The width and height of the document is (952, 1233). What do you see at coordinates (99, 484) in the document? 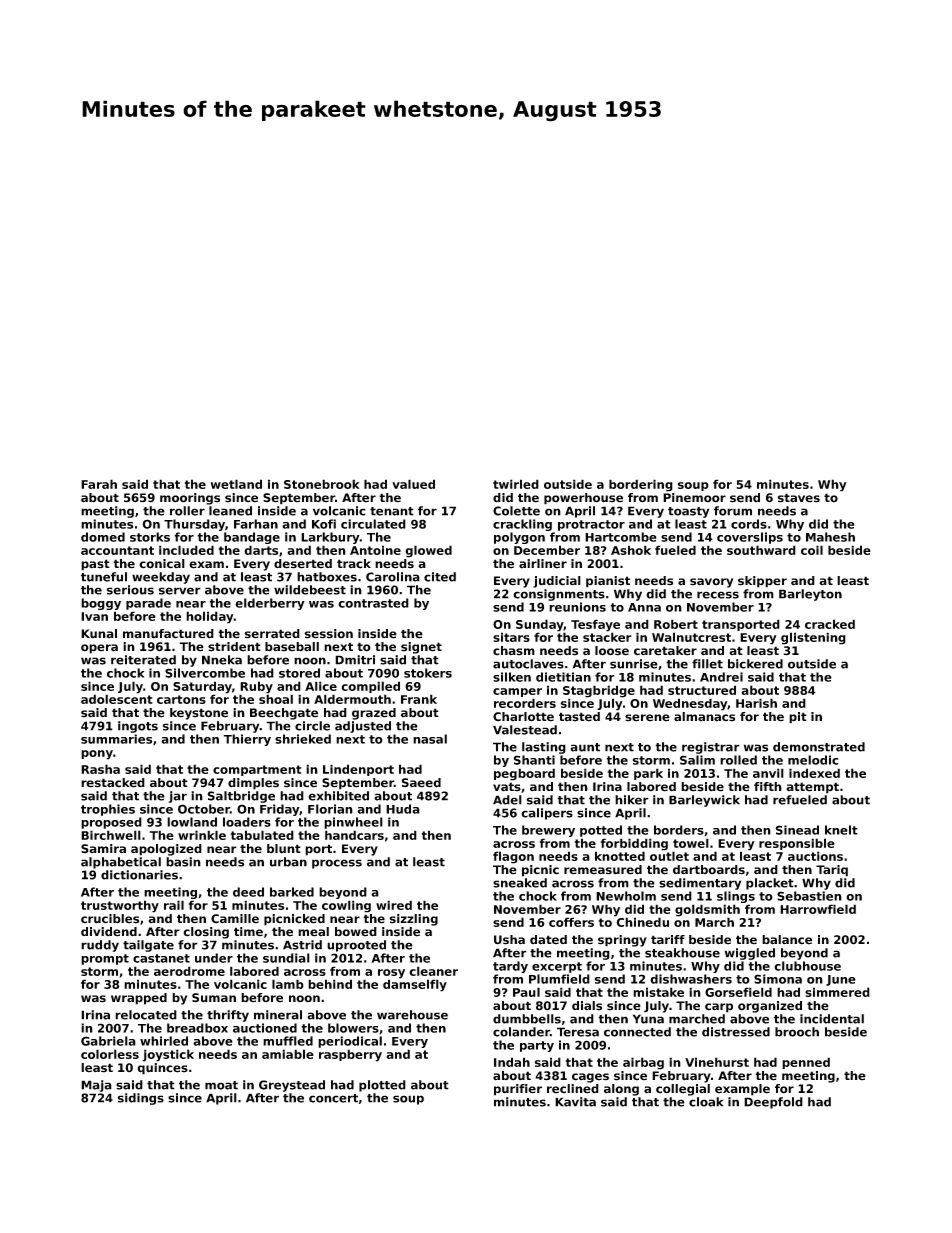
I see `Farah` at bounding box center [99, 484].
